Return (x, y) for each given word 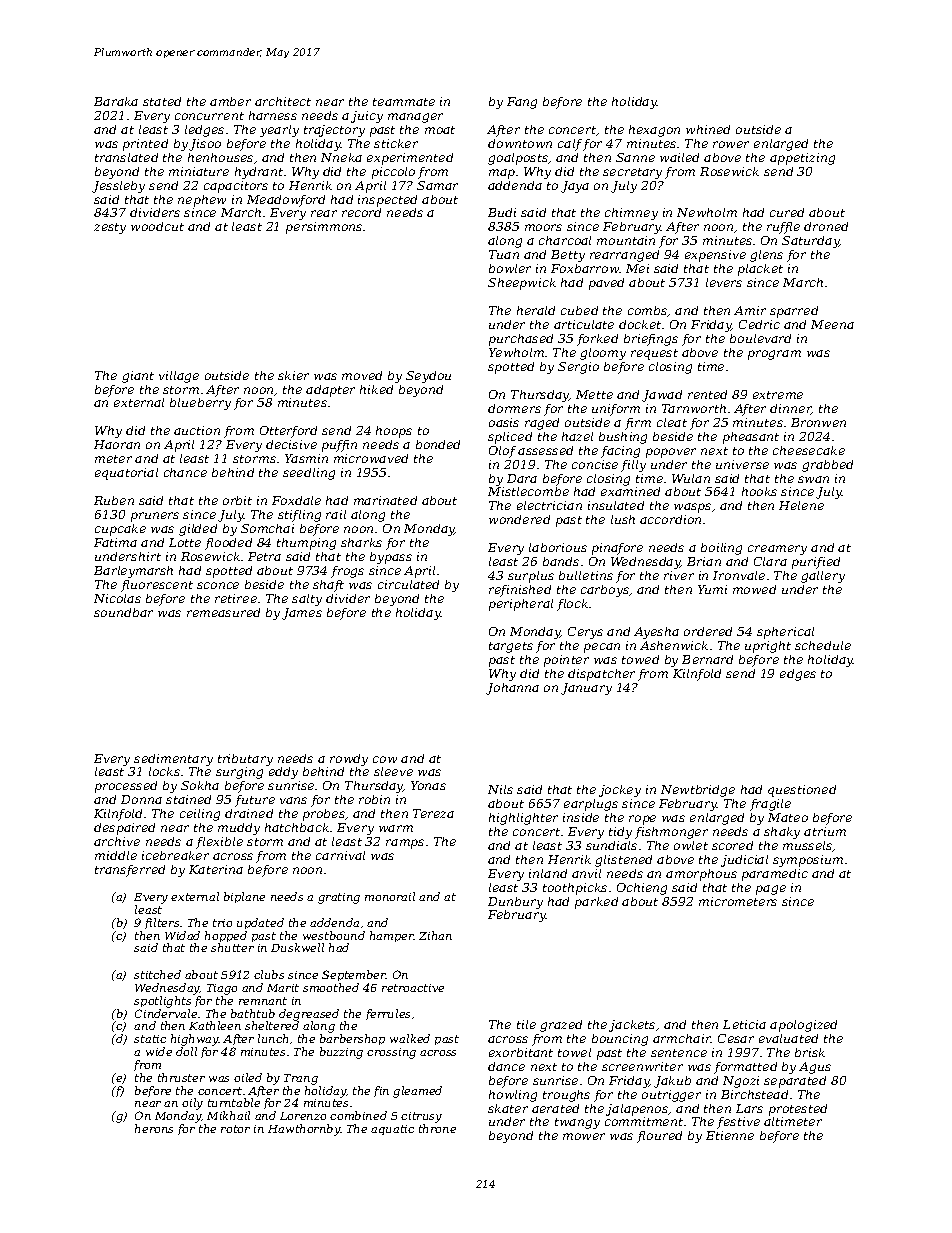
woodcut (157, 226)
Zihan (435, 935)
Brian (704, 561)
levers (724, 282)
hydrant (259, 173)
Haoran (117, 444)
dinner (791, 409)
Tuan (504, 254)
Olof (502, 452)
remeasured (223, 612)
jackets (632, 1026)
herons (154, 1128)
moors (543, 227)
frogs (347, 572)
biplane (244, 897)
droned (826, 226)
